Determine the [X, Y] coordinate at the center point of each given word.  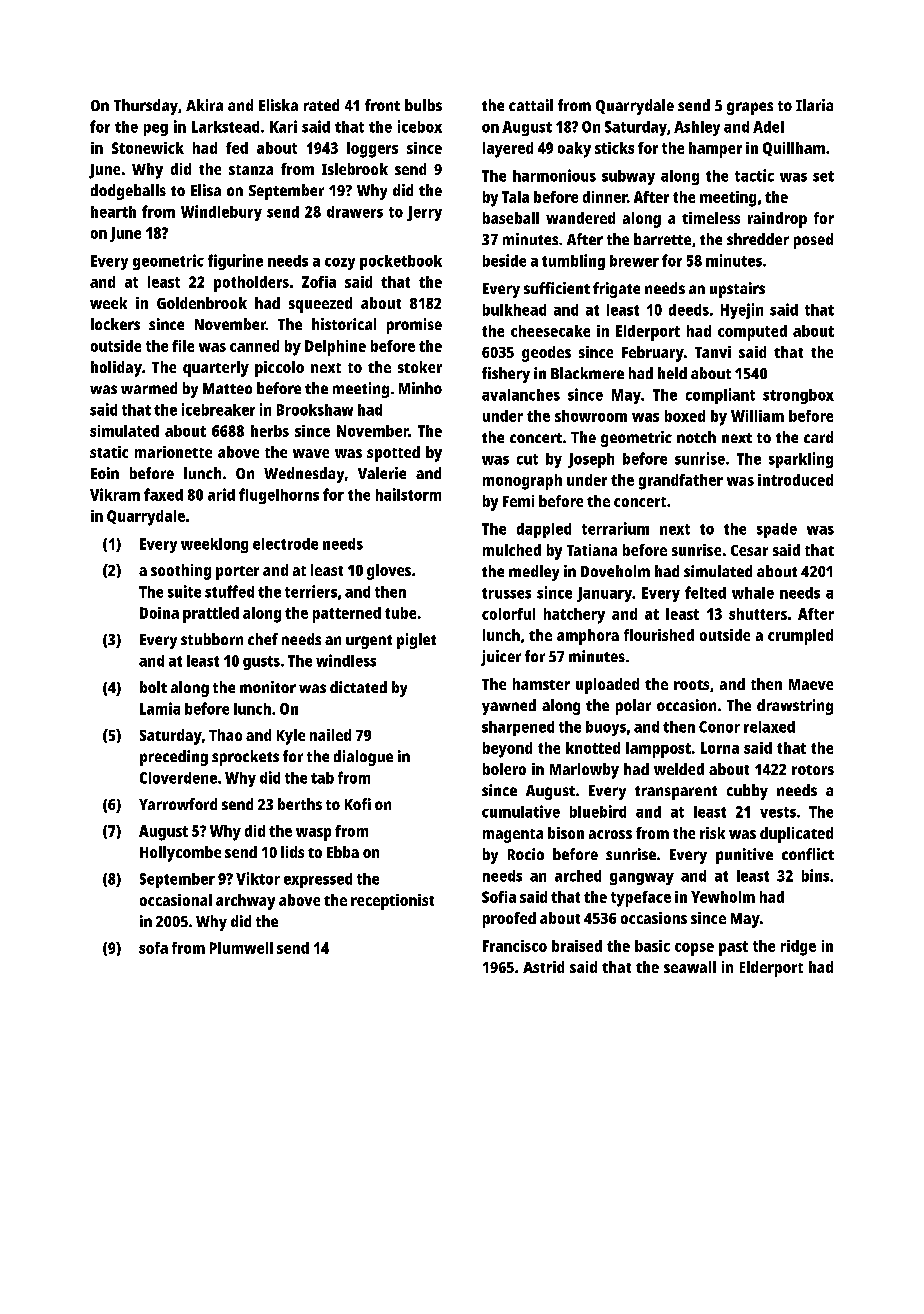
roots [691, 685]
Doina [159, 613]
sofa [153, 948]
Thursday [146, 107]
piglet [416, 641]
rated [321, 105]
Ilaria [814, 105]
